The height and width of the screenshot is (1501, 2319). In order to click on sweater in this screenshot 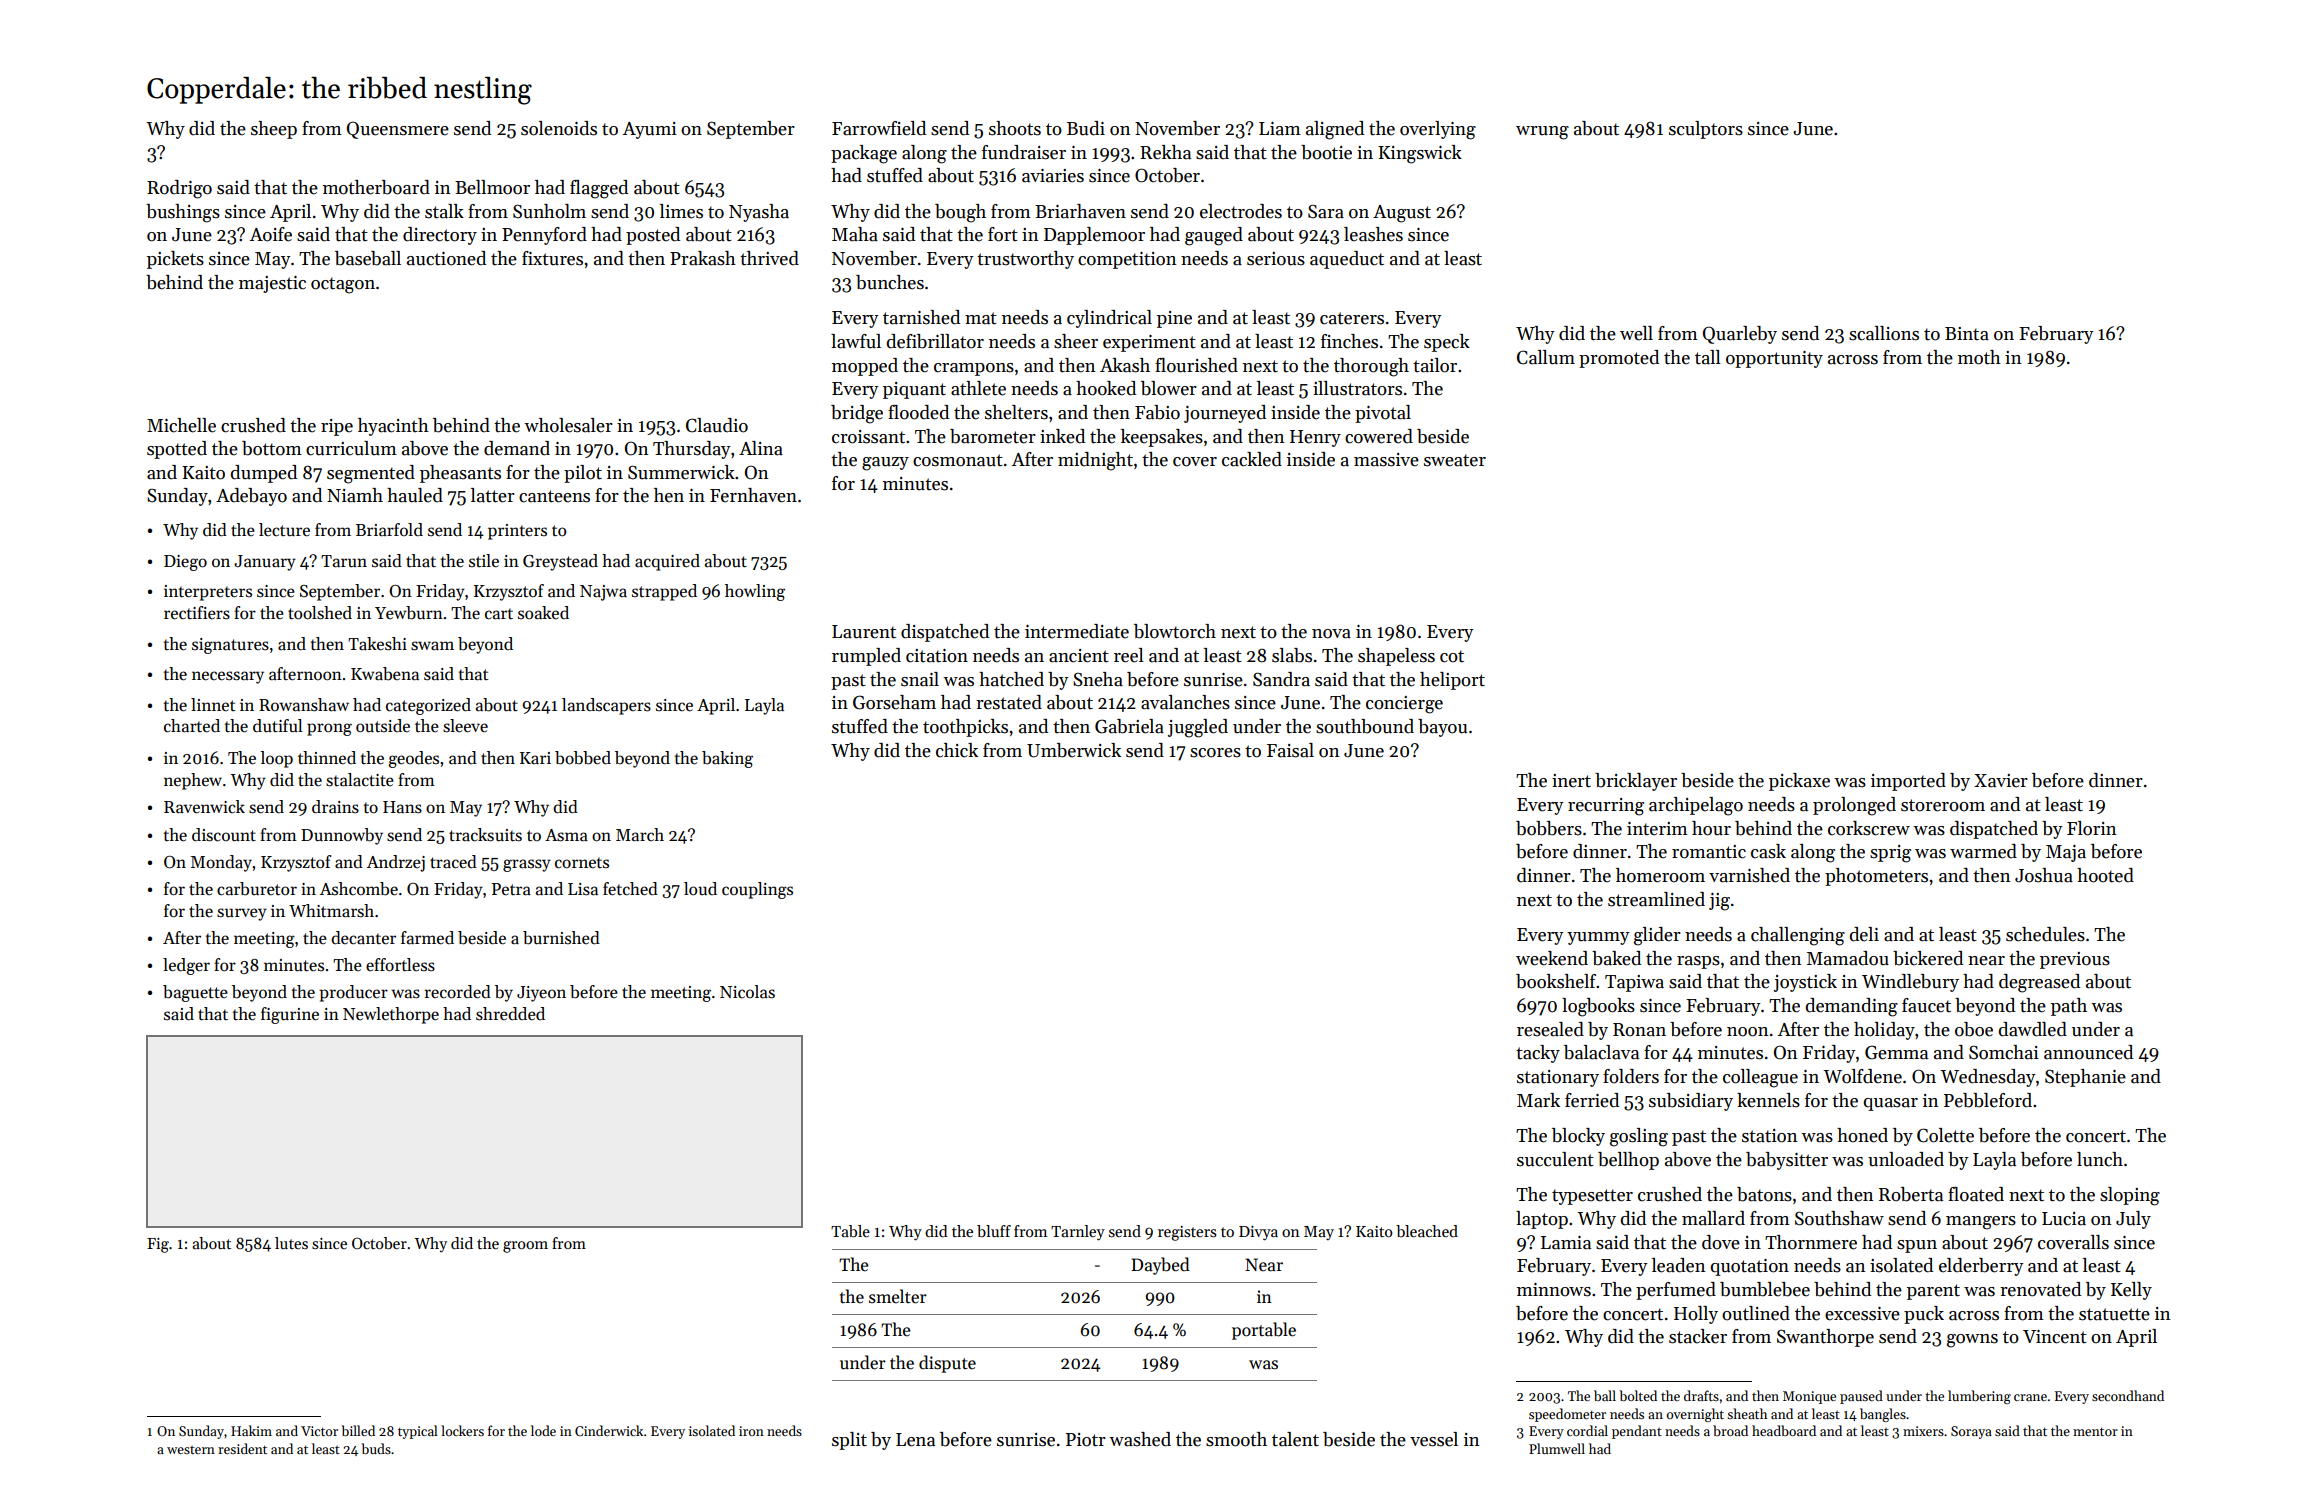, I will do `click(1455, 460)`.
